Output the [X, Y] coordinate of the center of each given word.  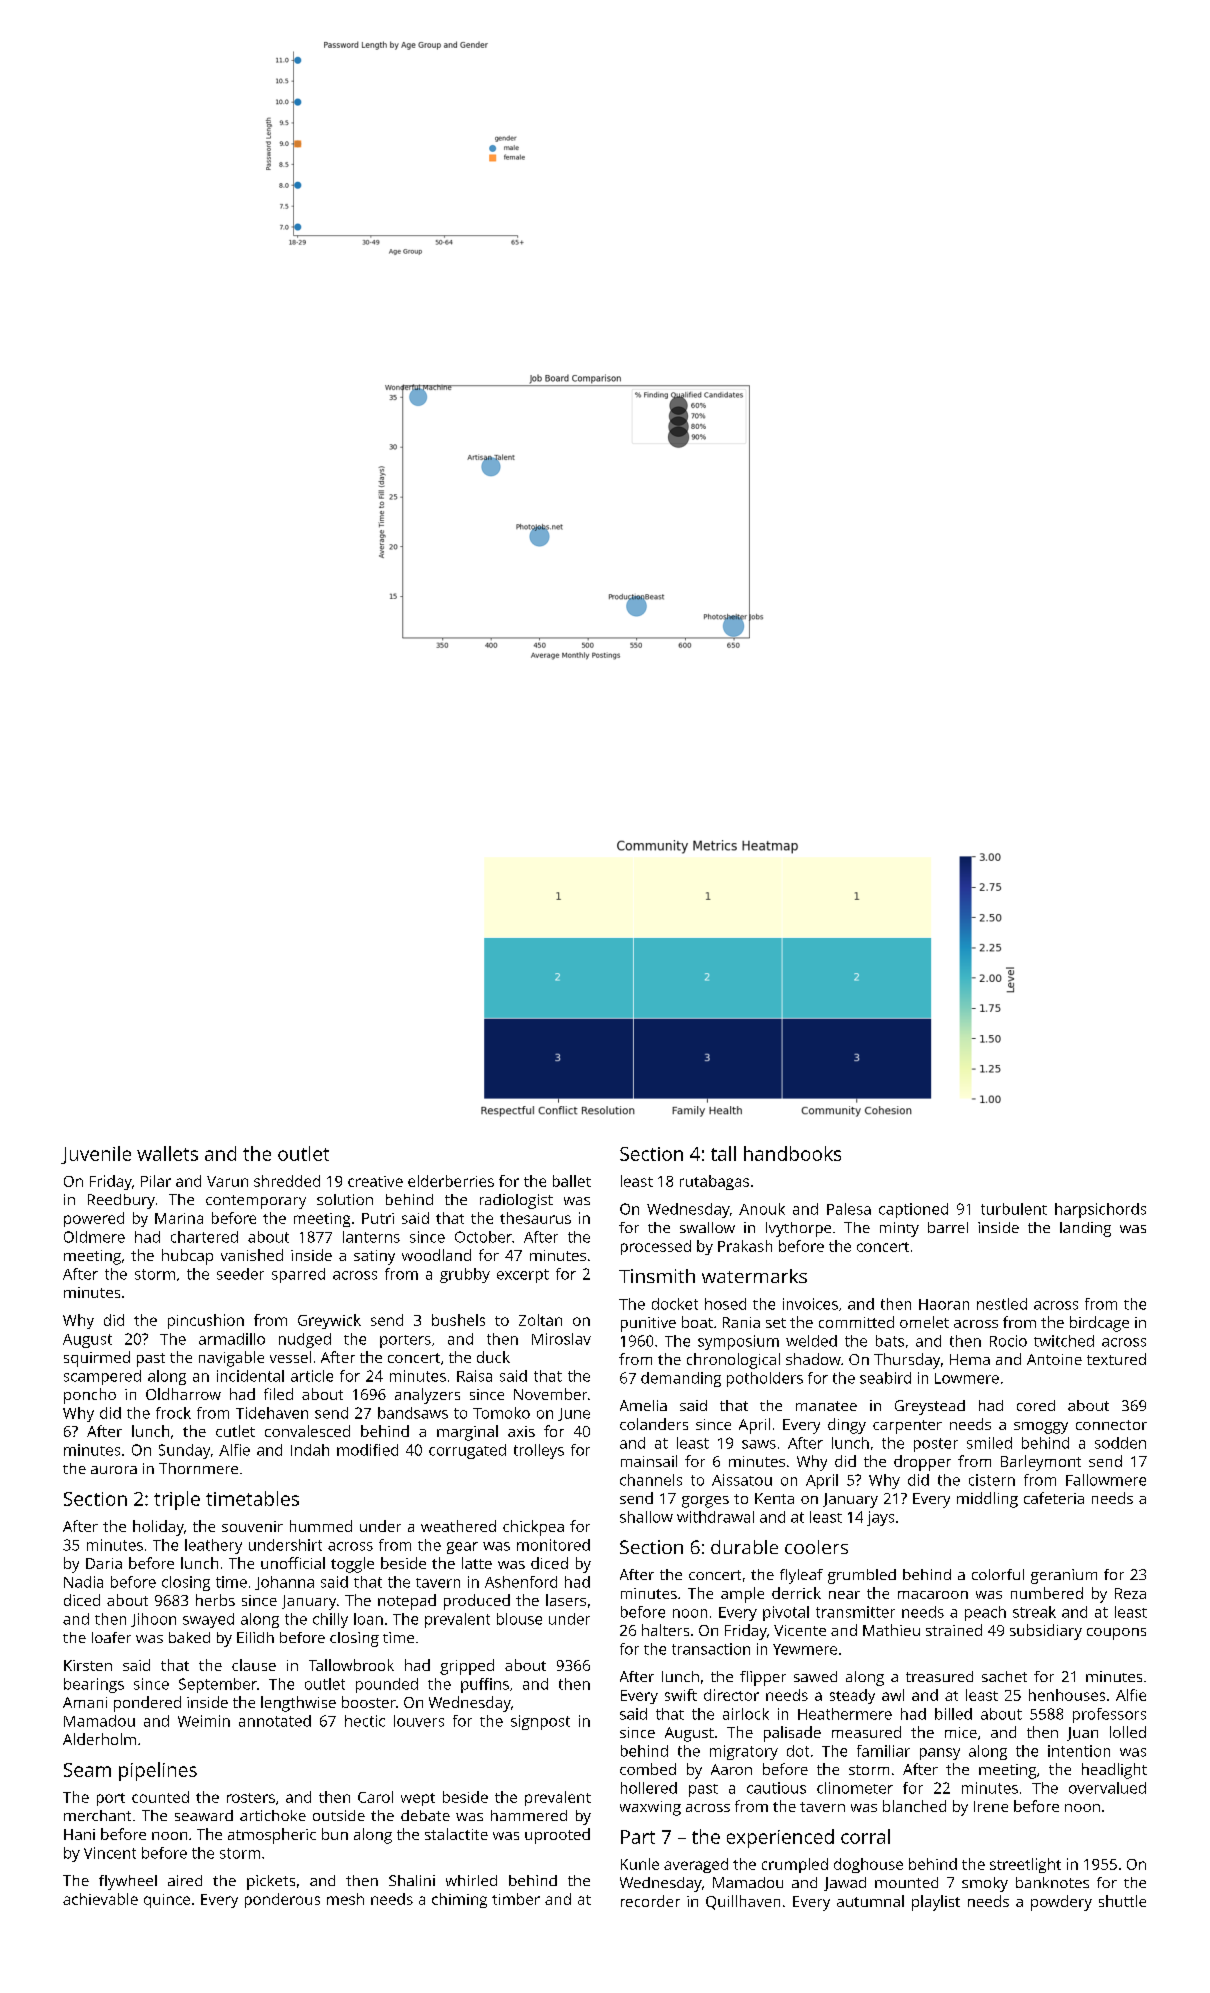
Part [638, 1837]
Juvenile [96, 1155]
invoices [810, 1304]
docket [675, 1304]
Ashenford [521, 1582]
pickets [271, 1882]
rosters [251, 1798]
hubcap [187, 1257]
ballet [572, 1181]
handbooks [792, 1153]
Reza [1130, 1593]
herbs [215, 1600]
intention [1079, 1751]
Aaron [731, 1769]
